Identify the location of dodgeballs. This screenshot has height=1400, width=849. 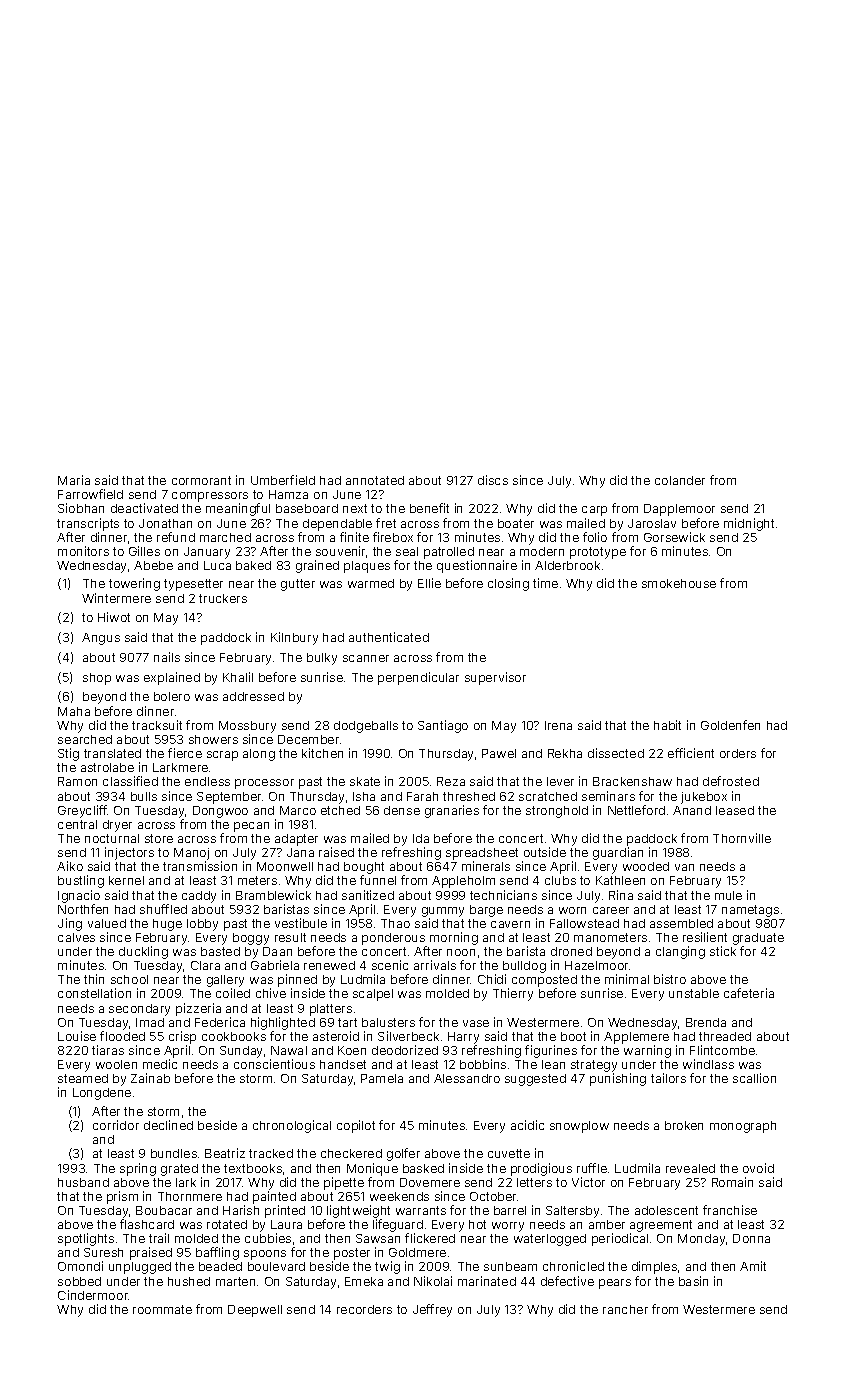
(366, 727).
